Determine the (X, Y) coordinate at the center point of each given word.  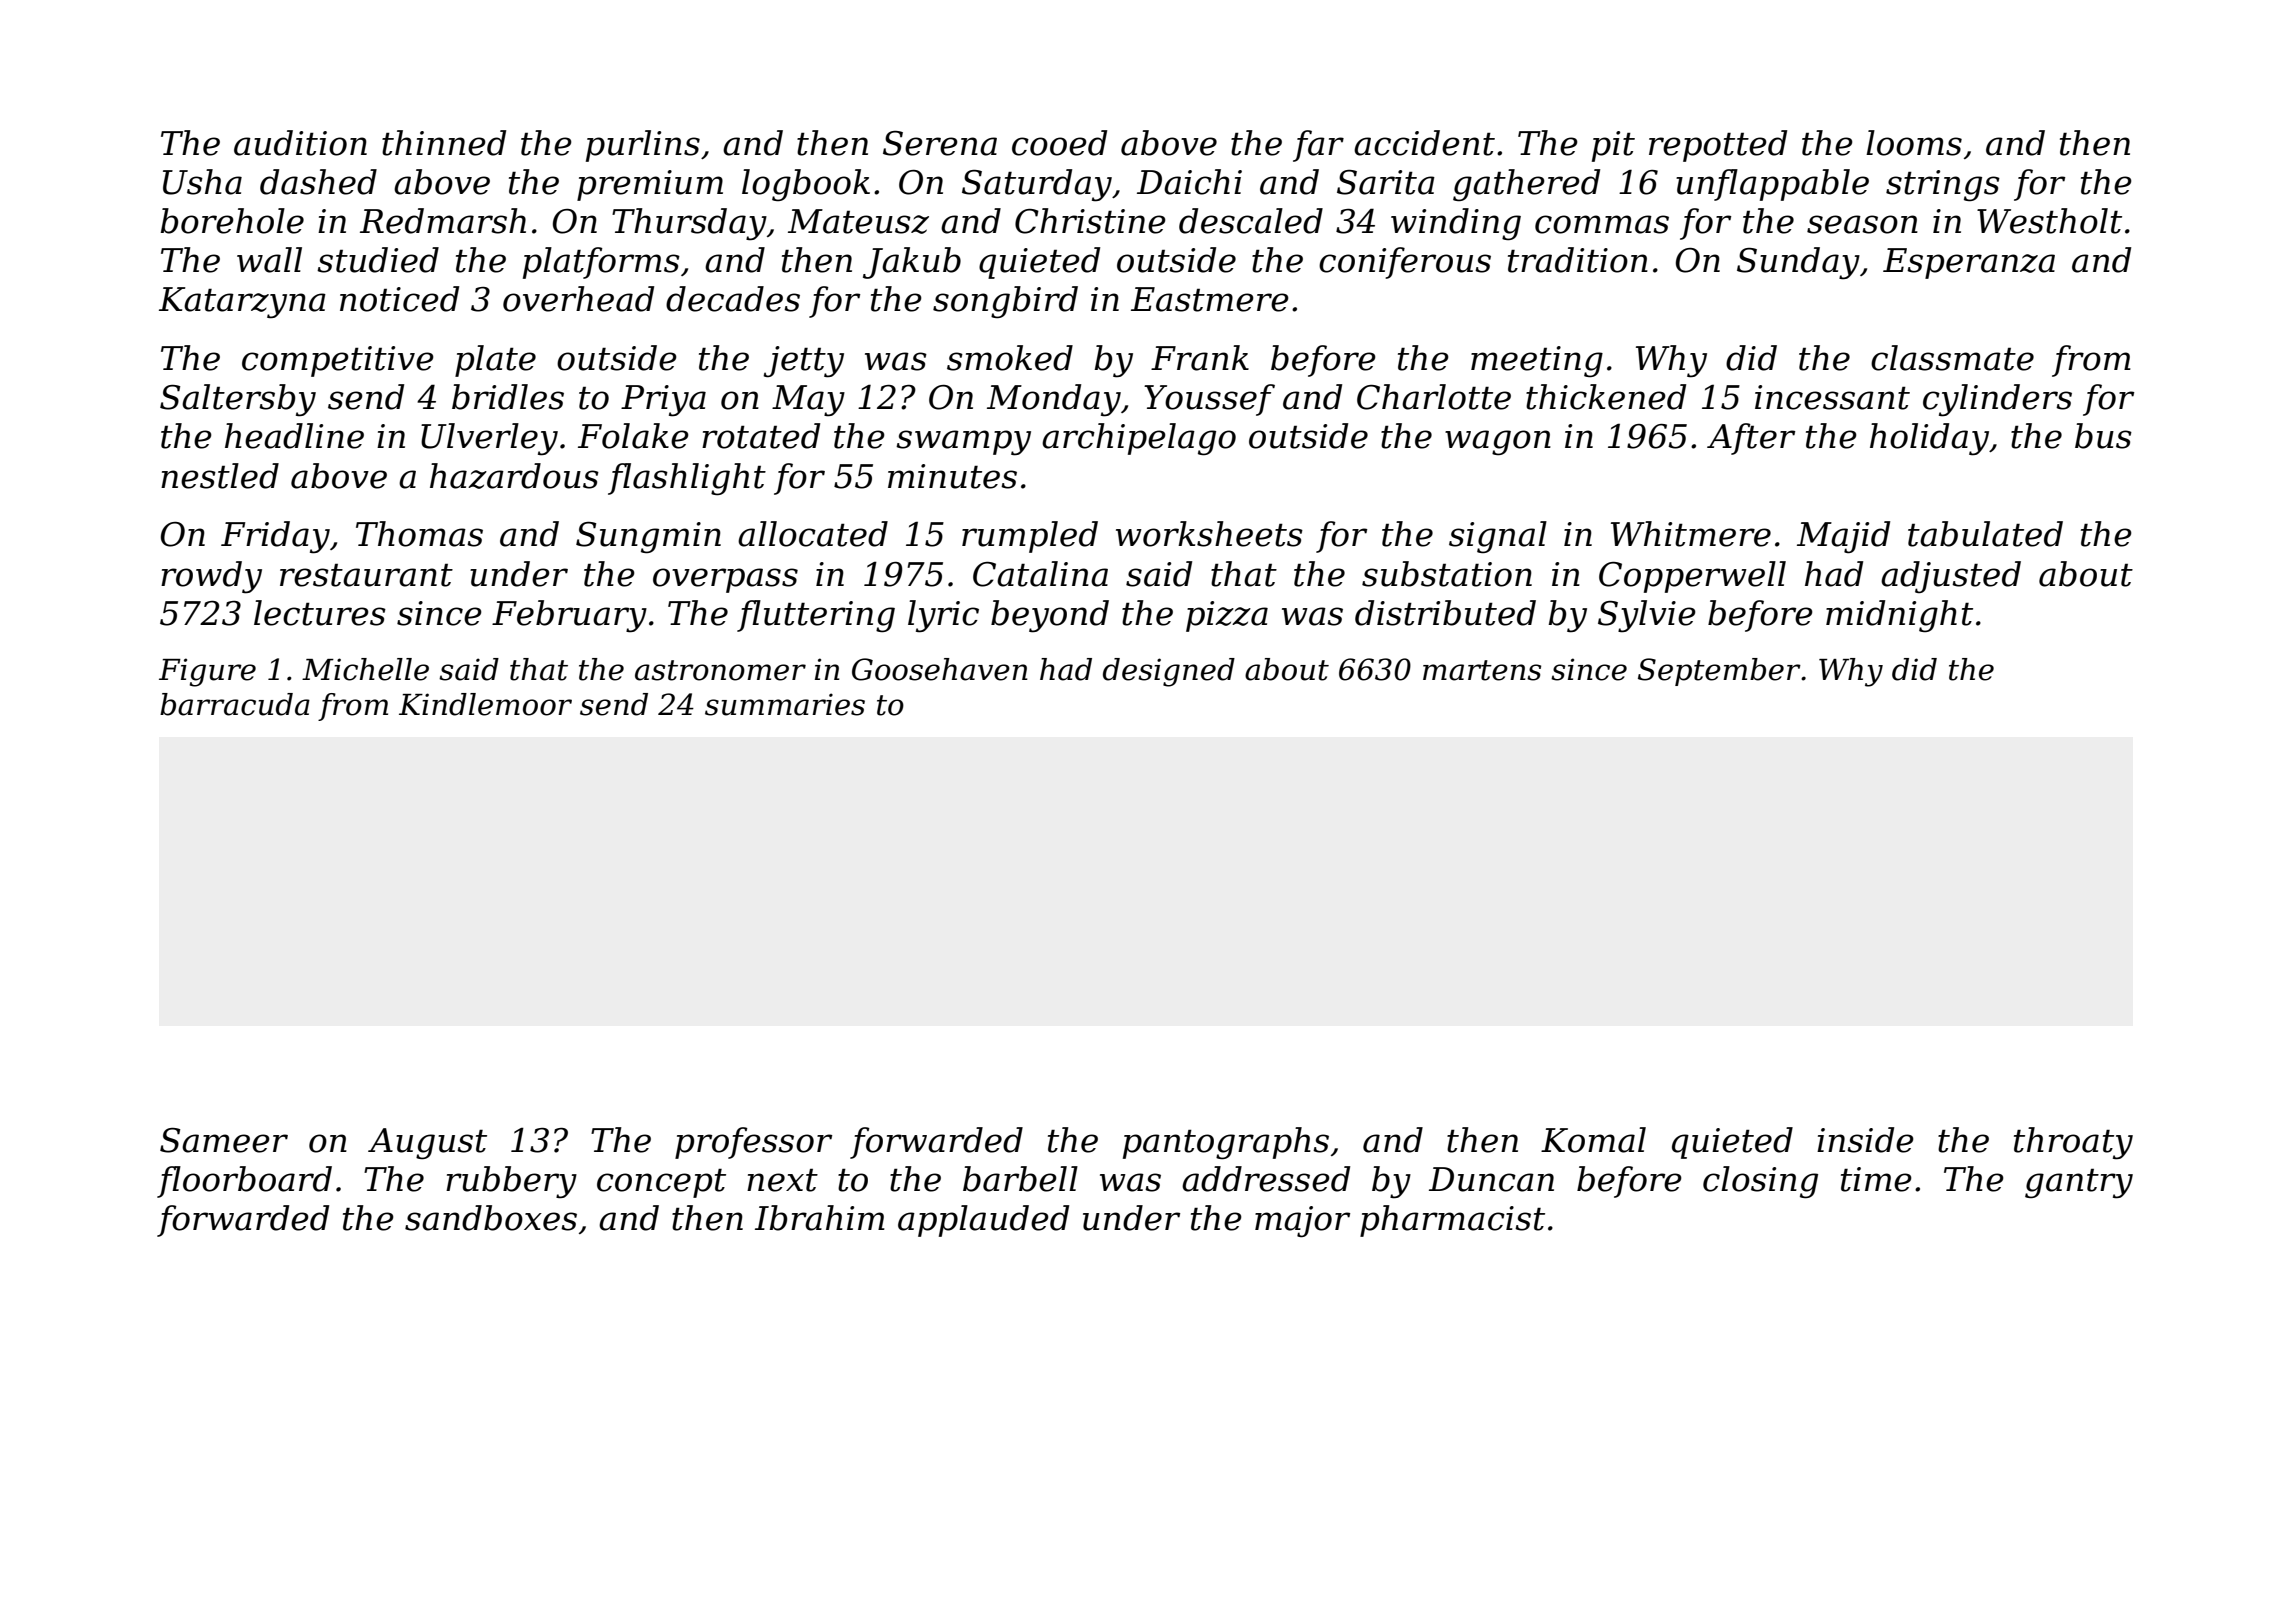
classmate (1952, 358)
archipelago (1139, 439)
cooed (1059, 143)
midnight (1899, 616)
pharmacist (1452, 1221)
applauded (983, 1221)
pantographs (1226, 1143)
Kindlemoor (485, 704)
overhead (578, 299)
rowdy (211, 577)
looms (1914, 143)
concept (661, 1183)
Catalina (1040, 574)
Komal (1593, 1140)
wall (269, 260)
